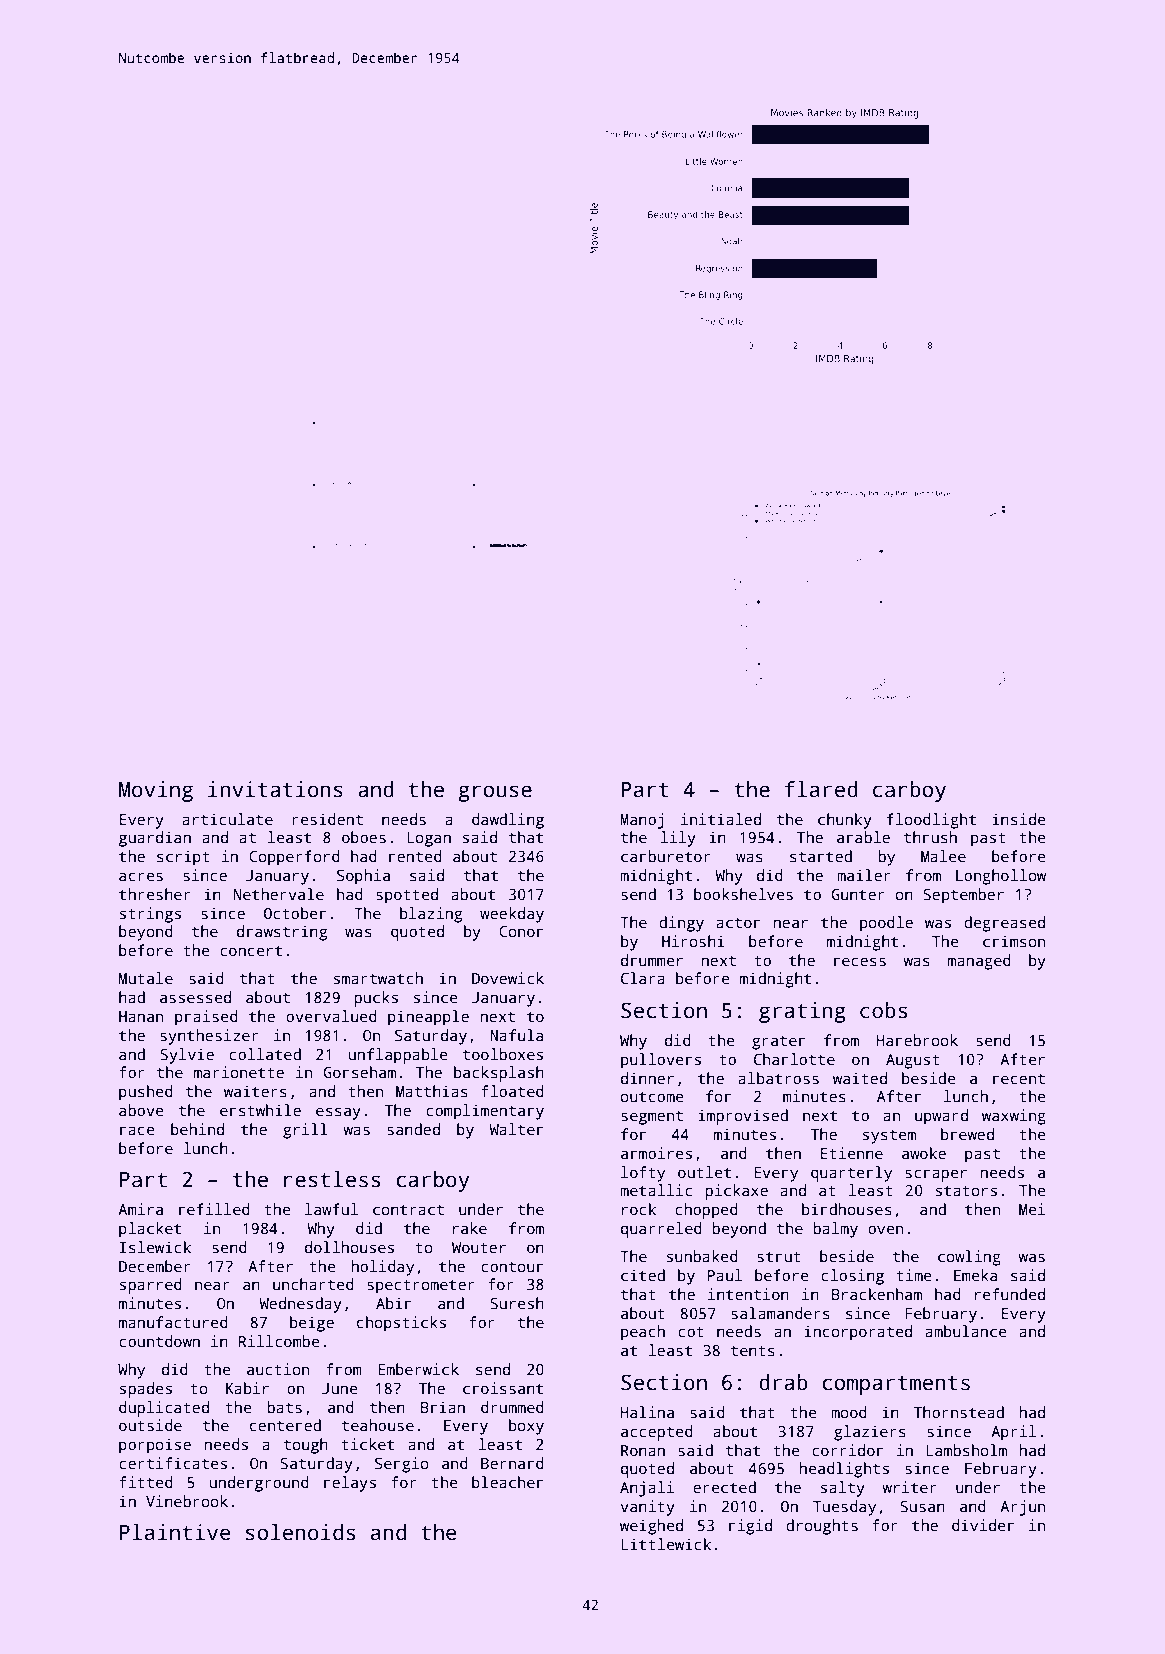 This image has width=1165, height=1654. I want to click on weighed, so click(651, 1527).
